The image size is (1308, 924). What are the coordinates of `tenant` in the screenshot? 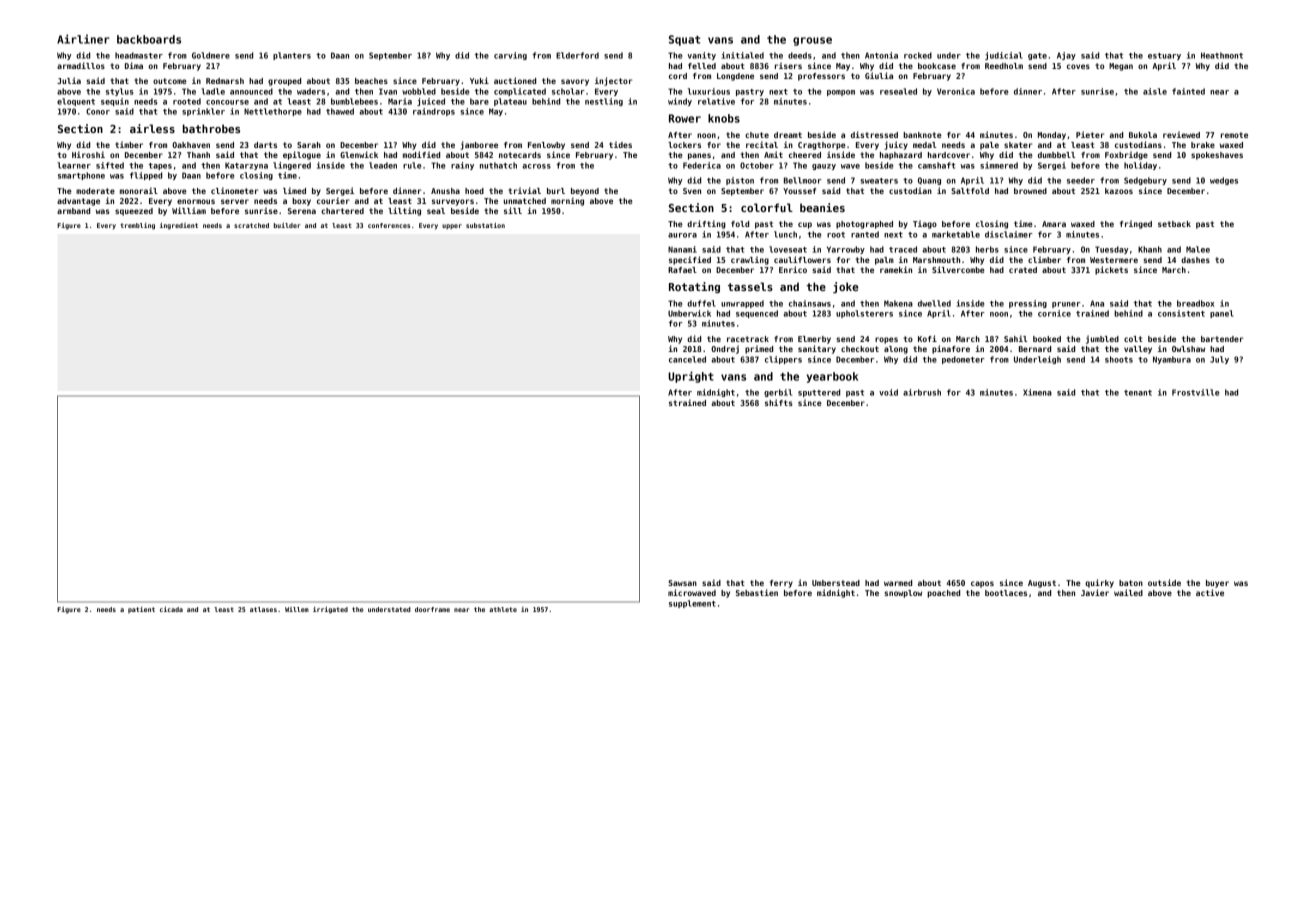 It's located at (1138, 393).
